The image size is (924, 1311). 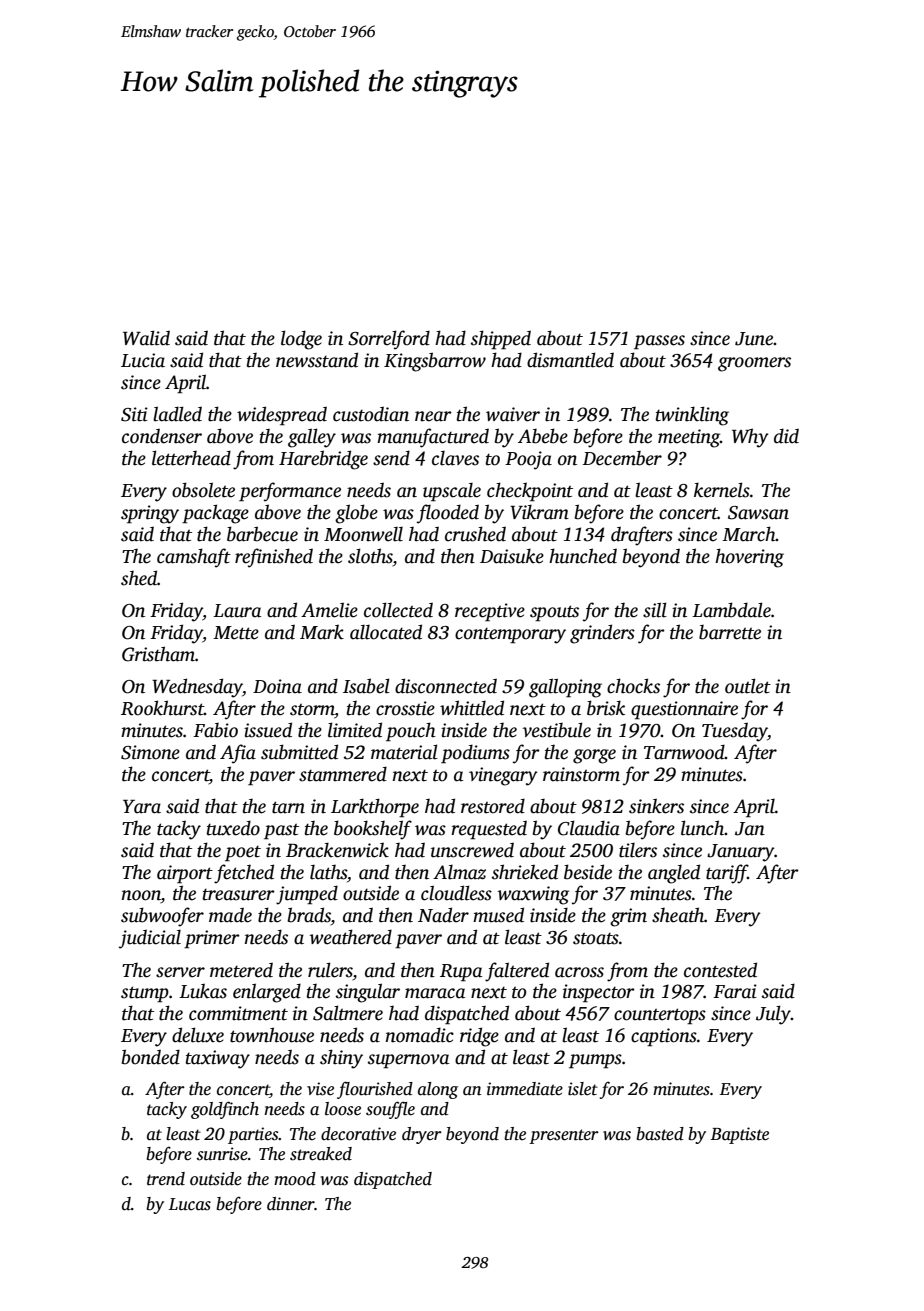 I want to click on Lucas, so click(x=190, y=1204).
